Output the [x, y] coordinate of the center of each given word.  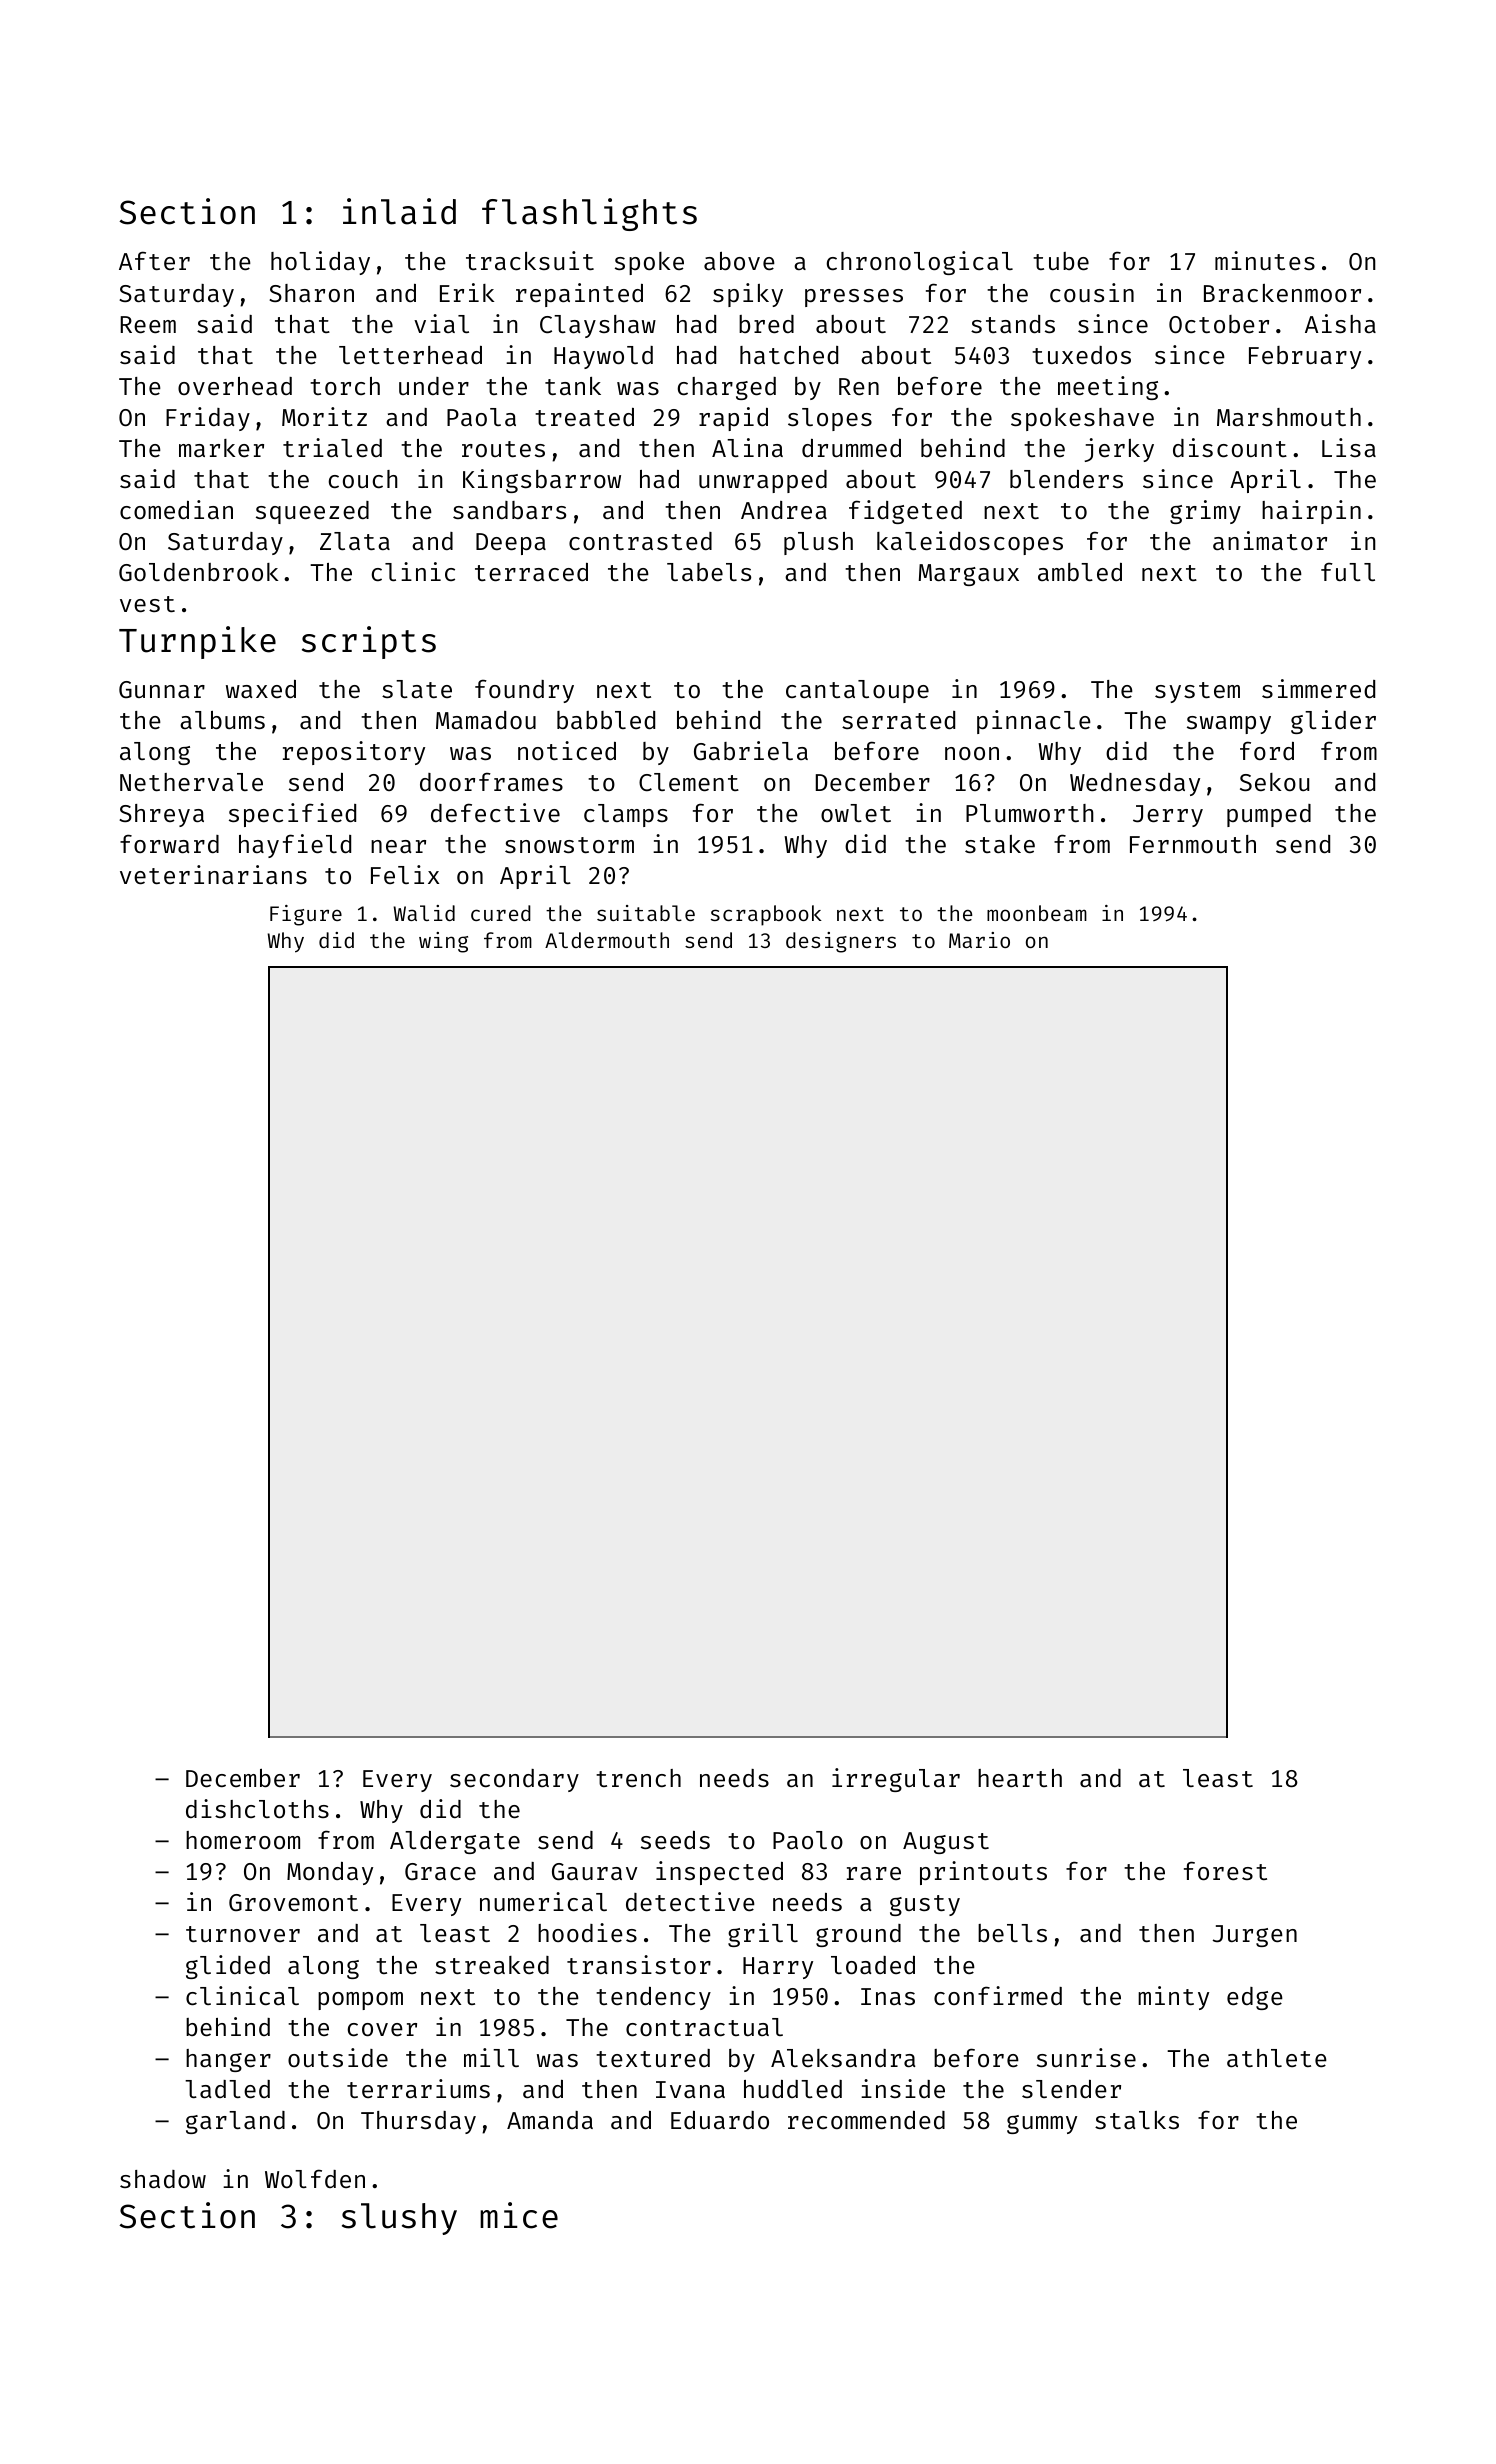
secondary [514, 1780]
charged [727, 388]
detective [690, 1901]
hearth [1020, 1778]
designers [841, 942]
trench [638, 1778]
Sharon [311, 293]
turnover [243, 1934]
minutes [1265, 260]
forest [1225, 1870]
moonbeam [1037, 913]
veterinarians [213, 874]
